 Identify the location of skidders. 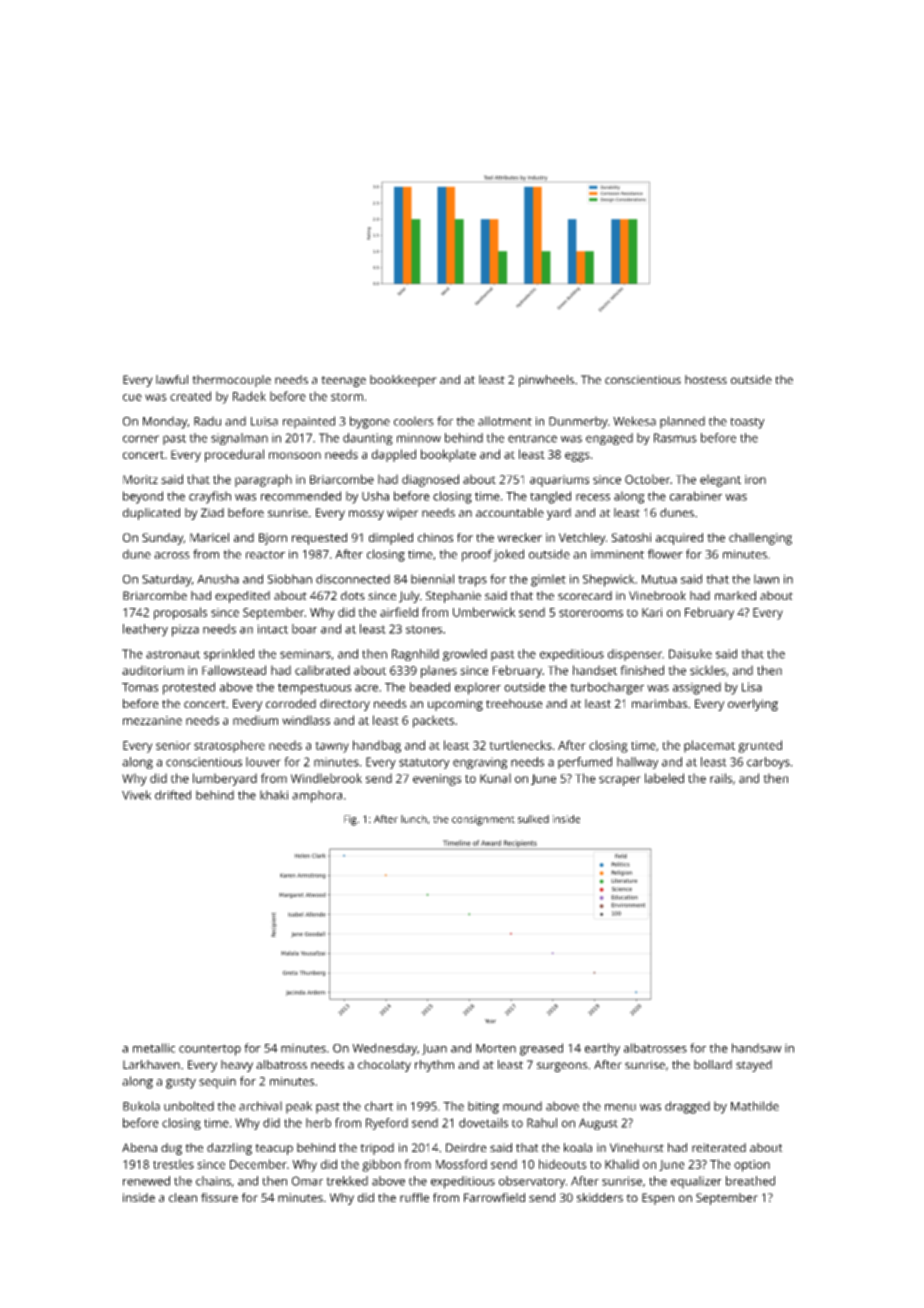
(600, 1197).
